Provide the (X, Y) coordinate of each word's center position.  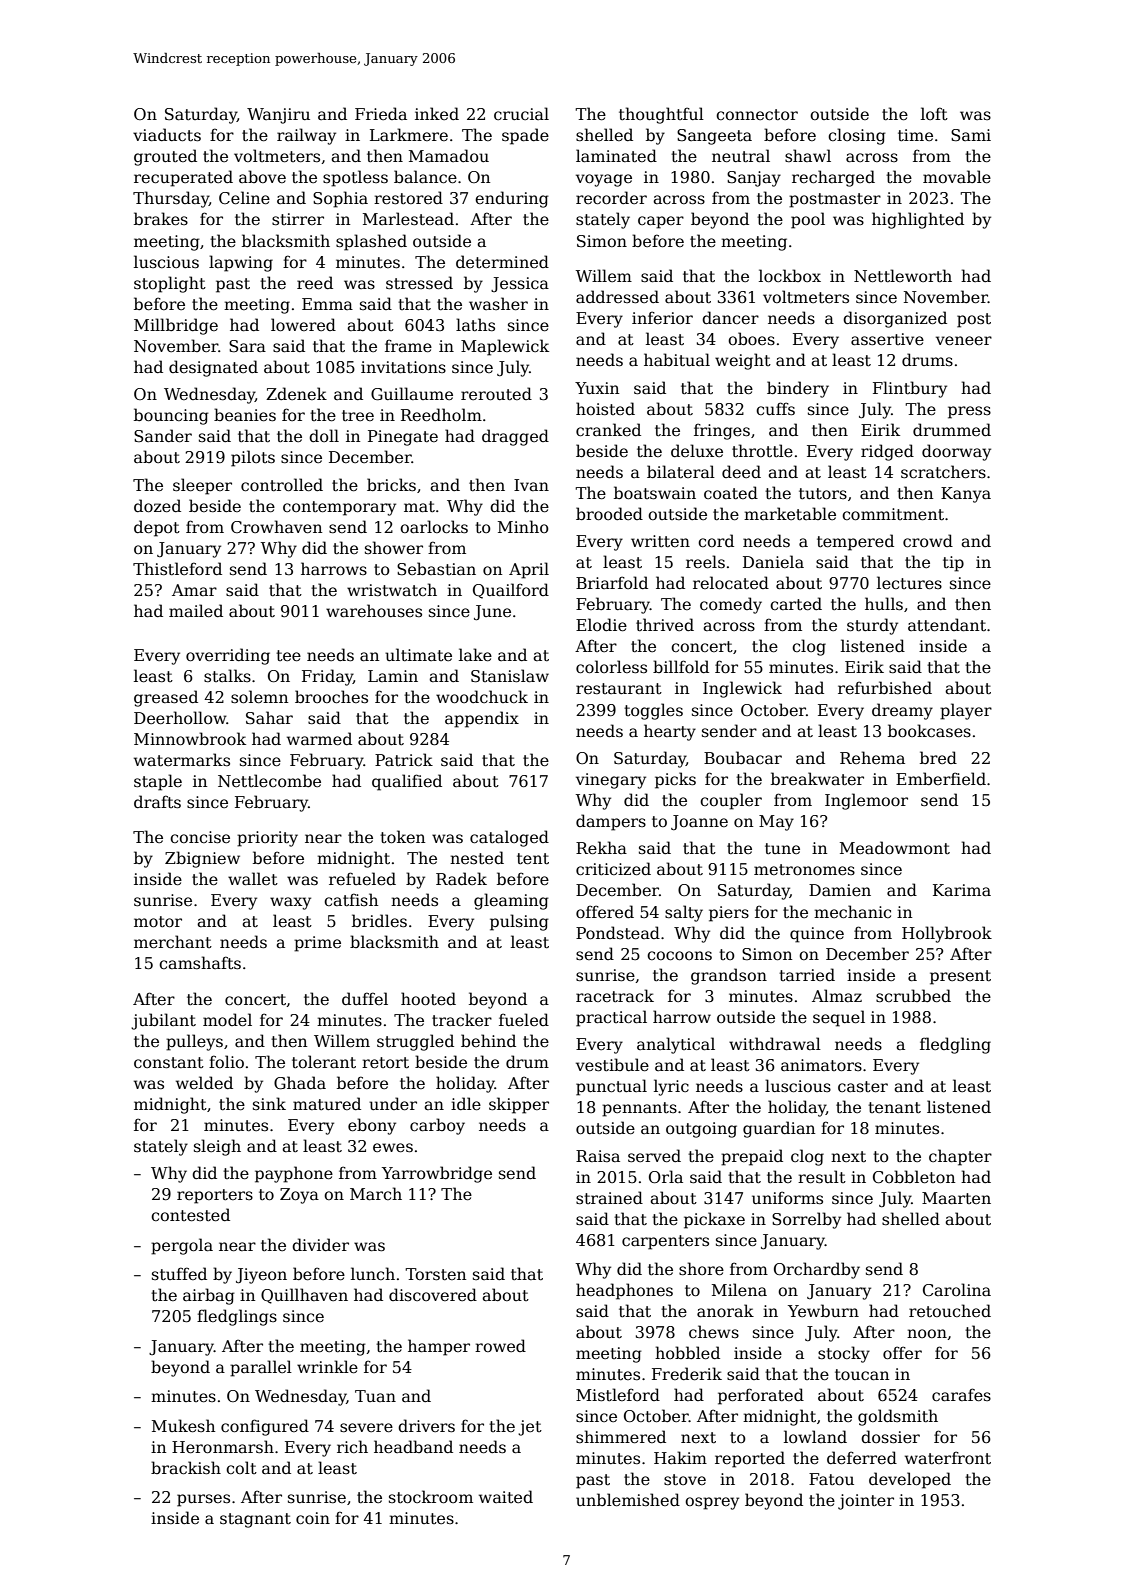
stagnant (255, 1520)
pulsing (519, 922)
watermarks (182, 760)
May (776, 823)
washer (498, 304)
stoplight (170, 284)
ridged (887, 452)
